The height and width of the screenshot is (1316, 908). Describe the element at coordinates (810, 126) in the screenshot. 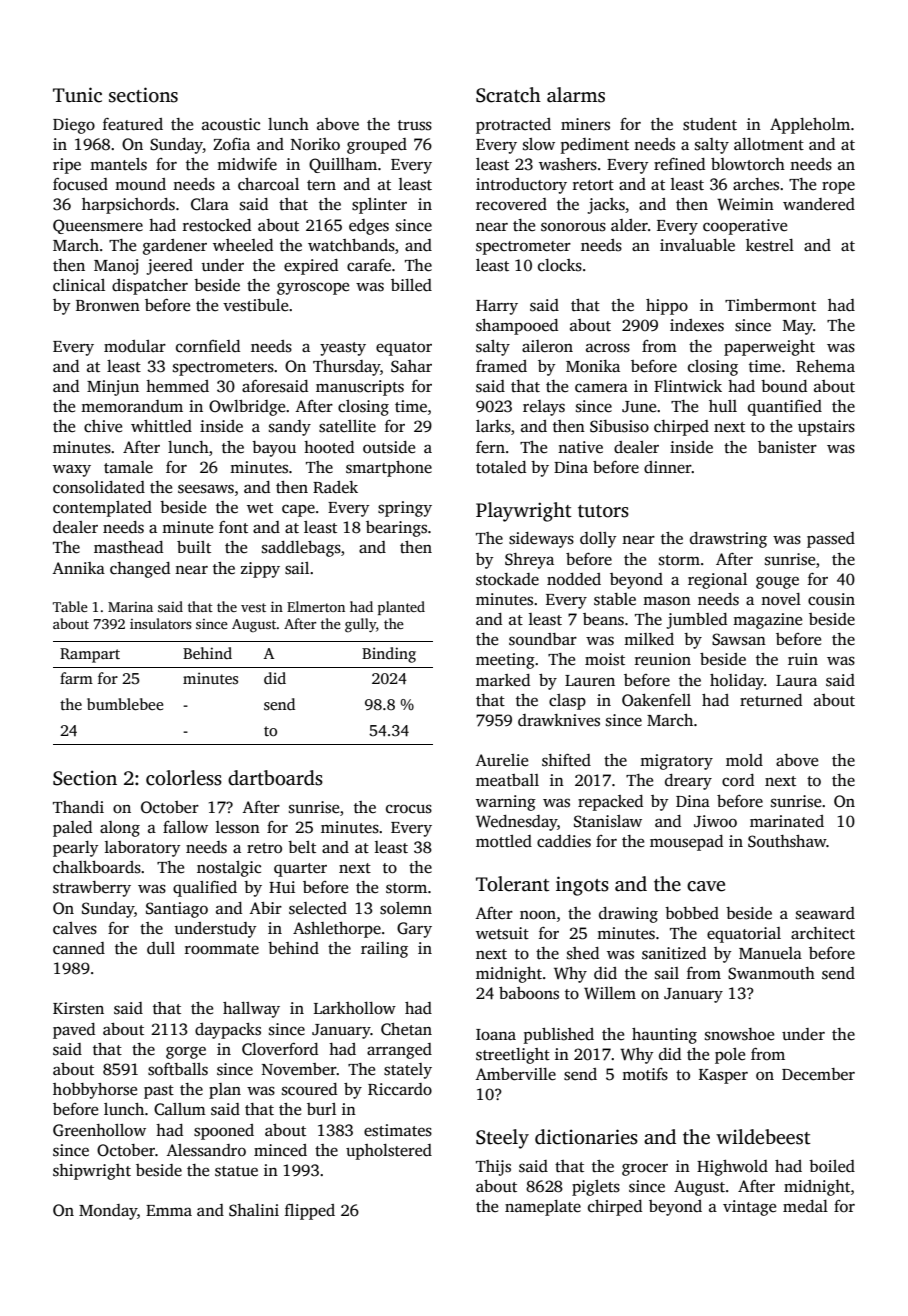

I see `Appleholm` at that location.
